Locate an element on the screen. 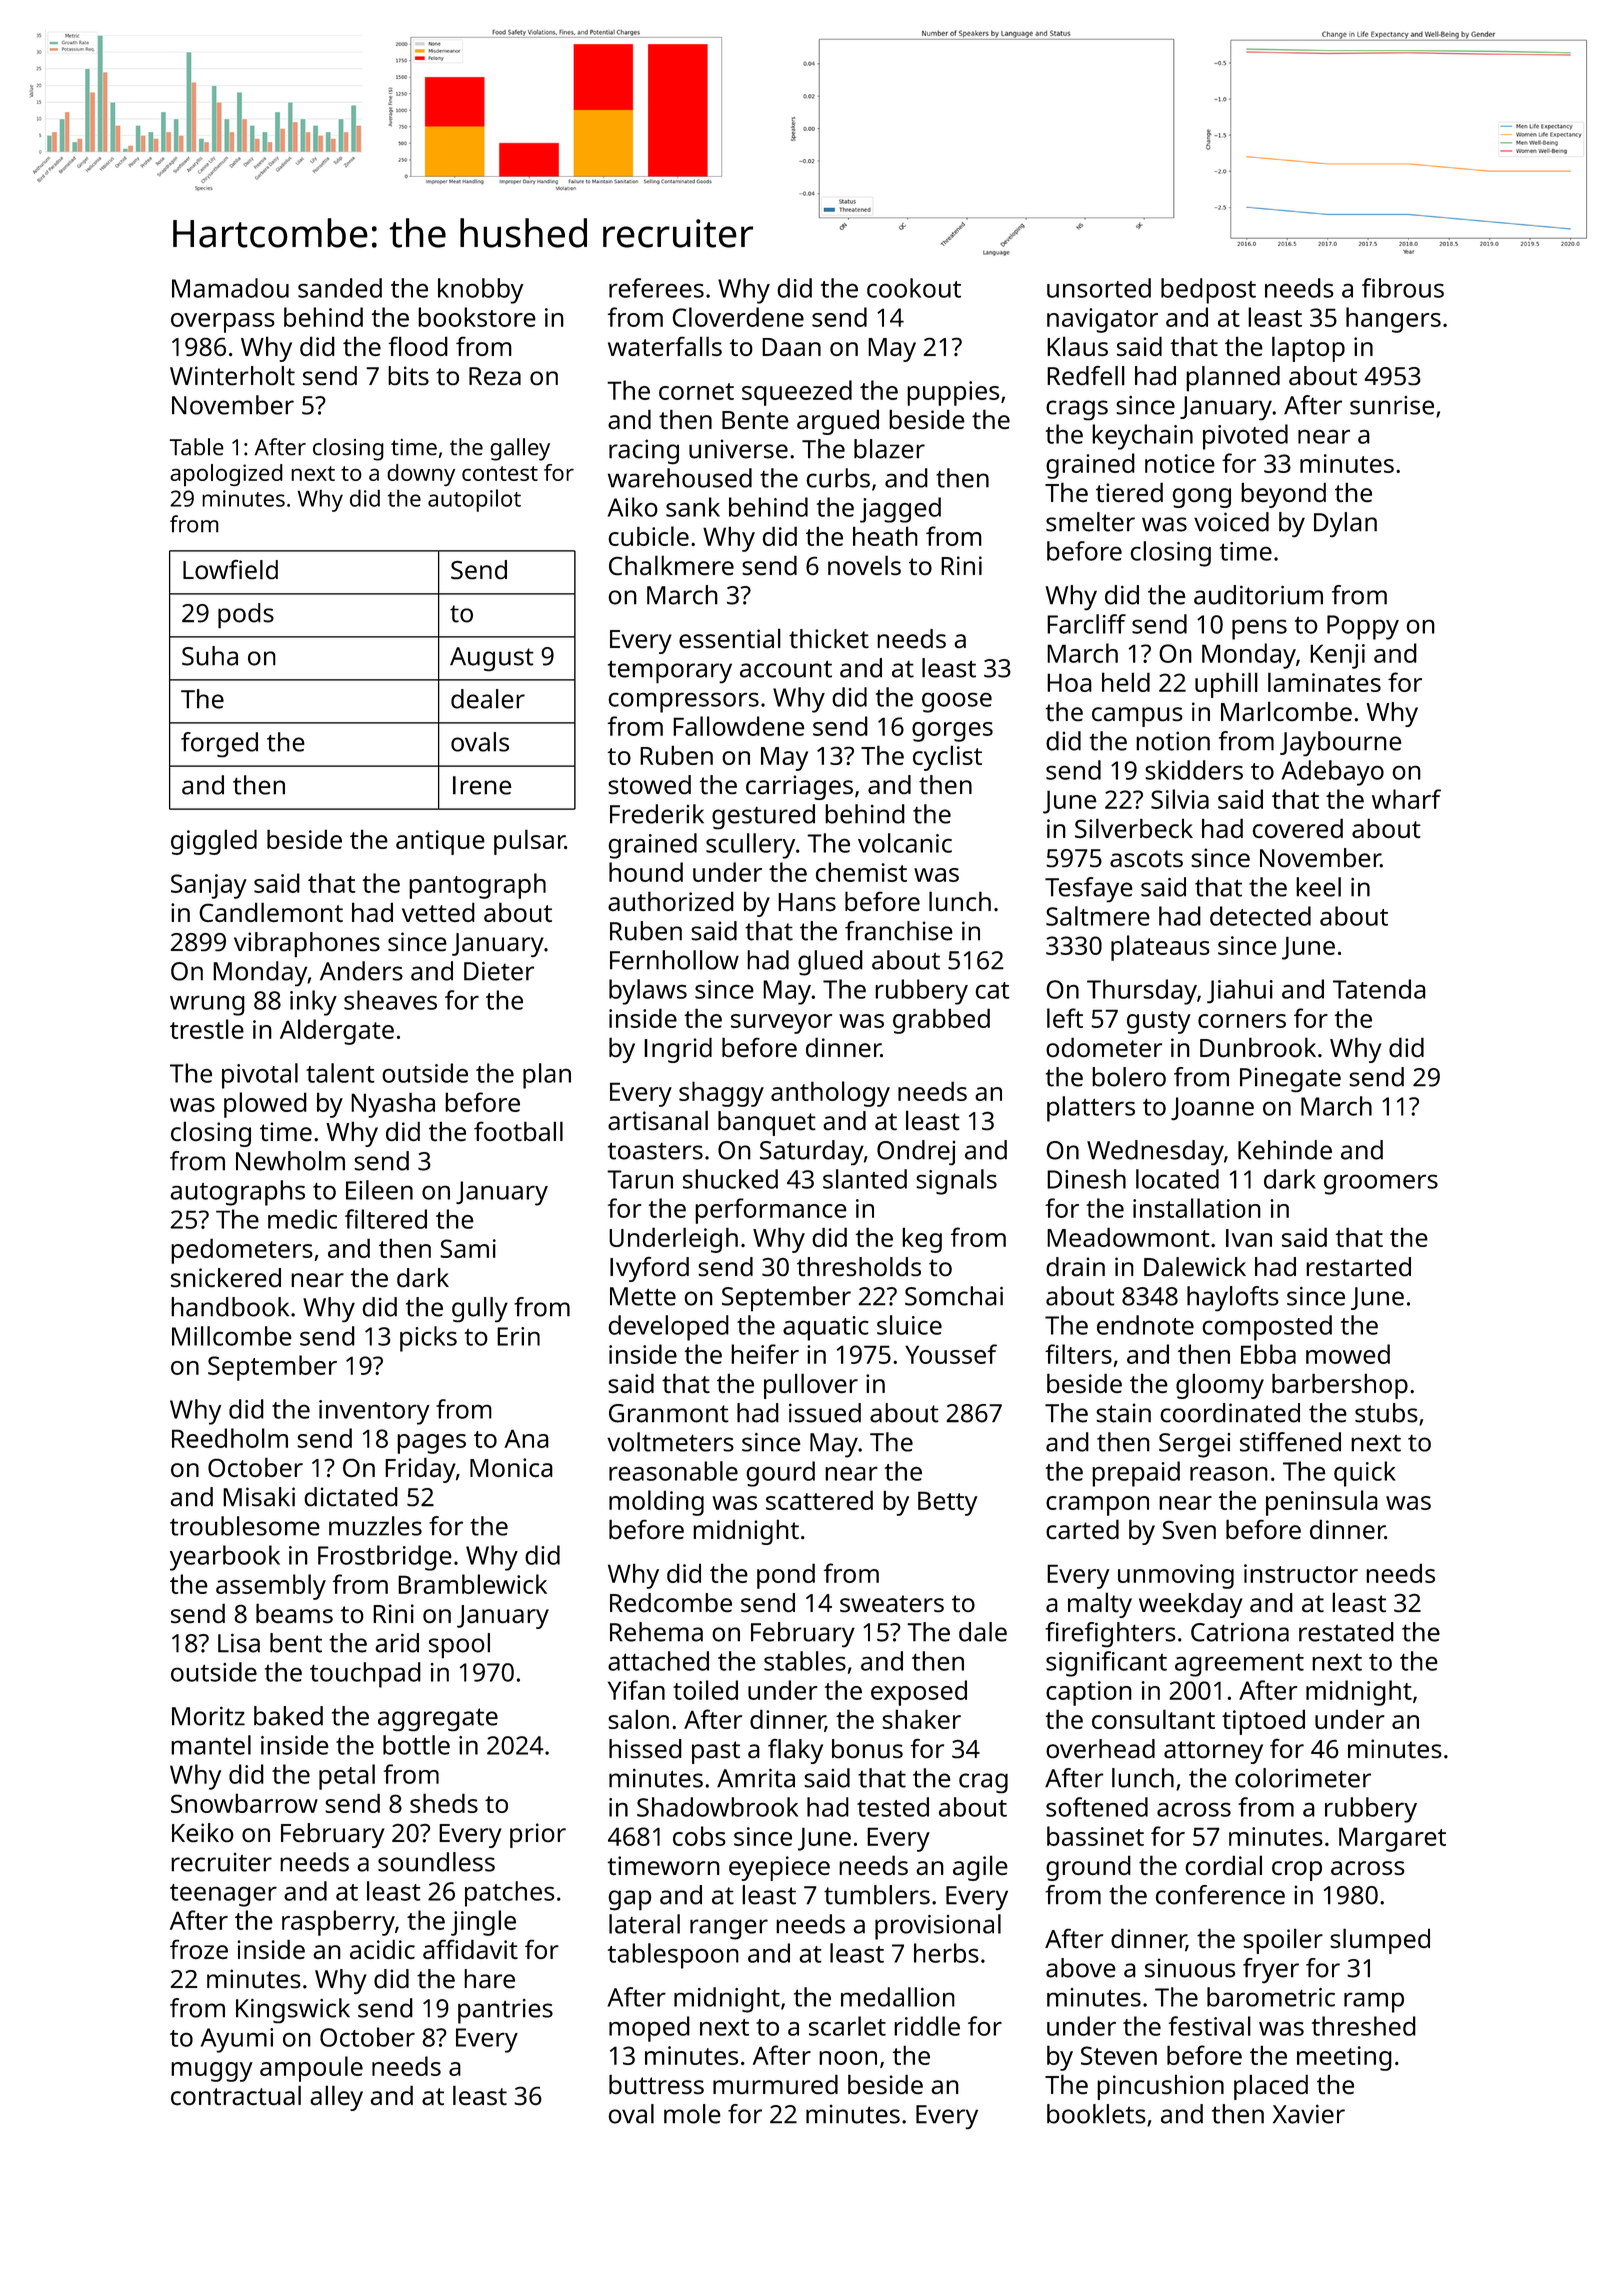 The height and width of the screenshot is (2292, 1620). Steven is located at coordinates (1119, 2055).
